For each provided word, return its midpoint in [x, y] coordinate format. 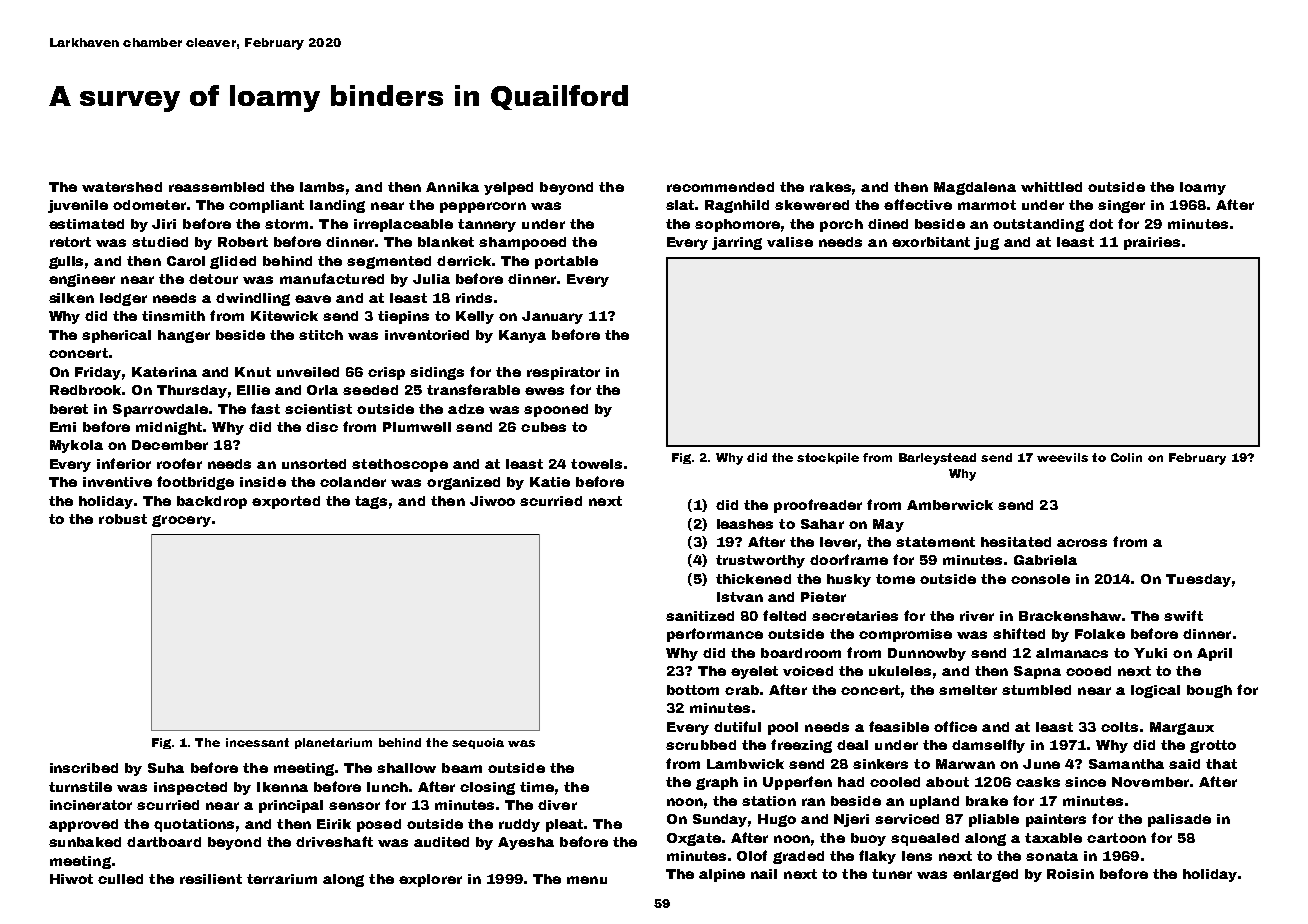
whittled [1051, 187]
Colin [1126, 457]
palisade [1179, 820]
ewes [544, 391]
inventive [117, 482]
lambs [322, 187]
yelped [508, 188]
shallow [406, 768]
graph [717, 783]
